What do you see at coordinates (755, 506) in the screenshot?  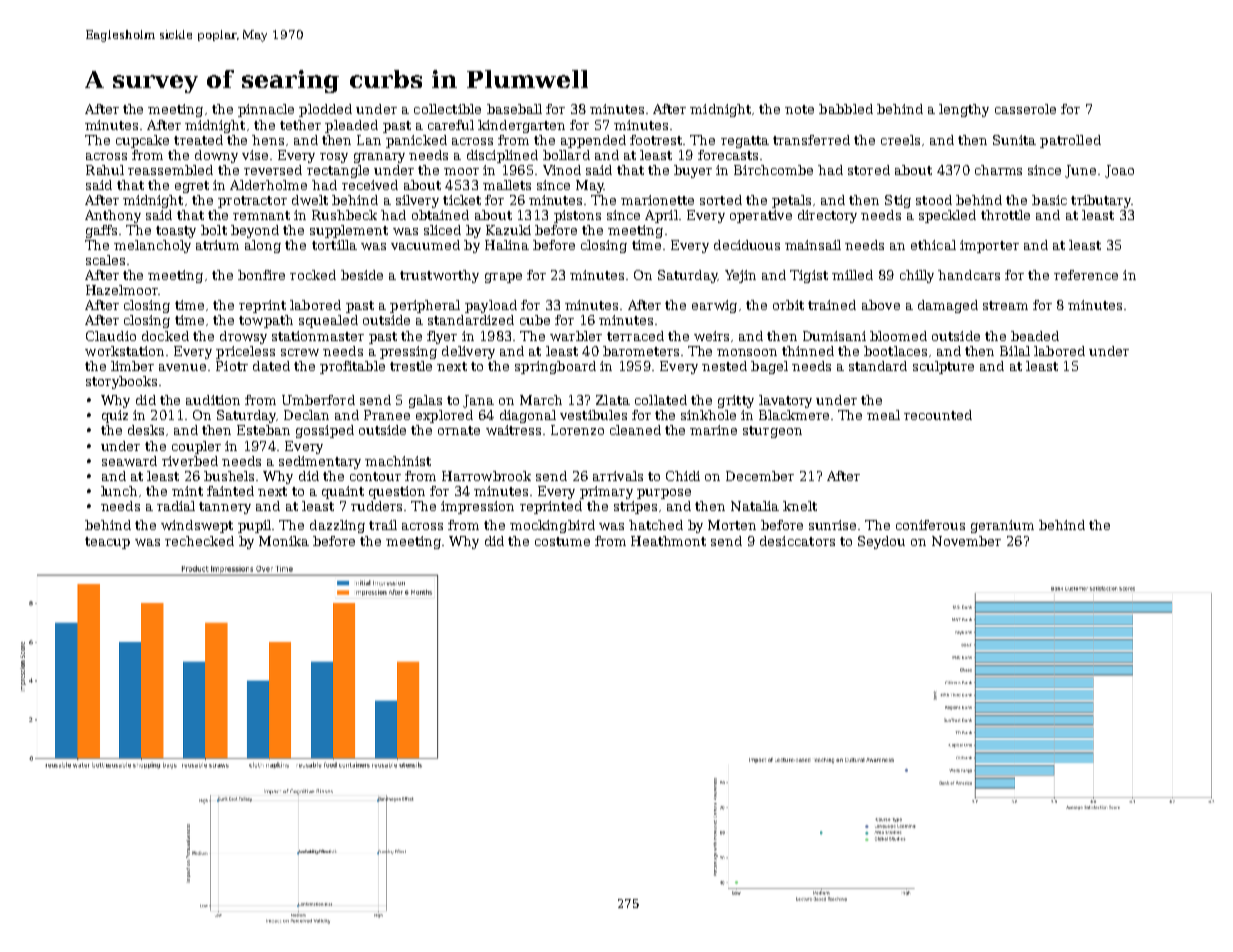 I see `Natalia` at bounding box center [755, 506].
